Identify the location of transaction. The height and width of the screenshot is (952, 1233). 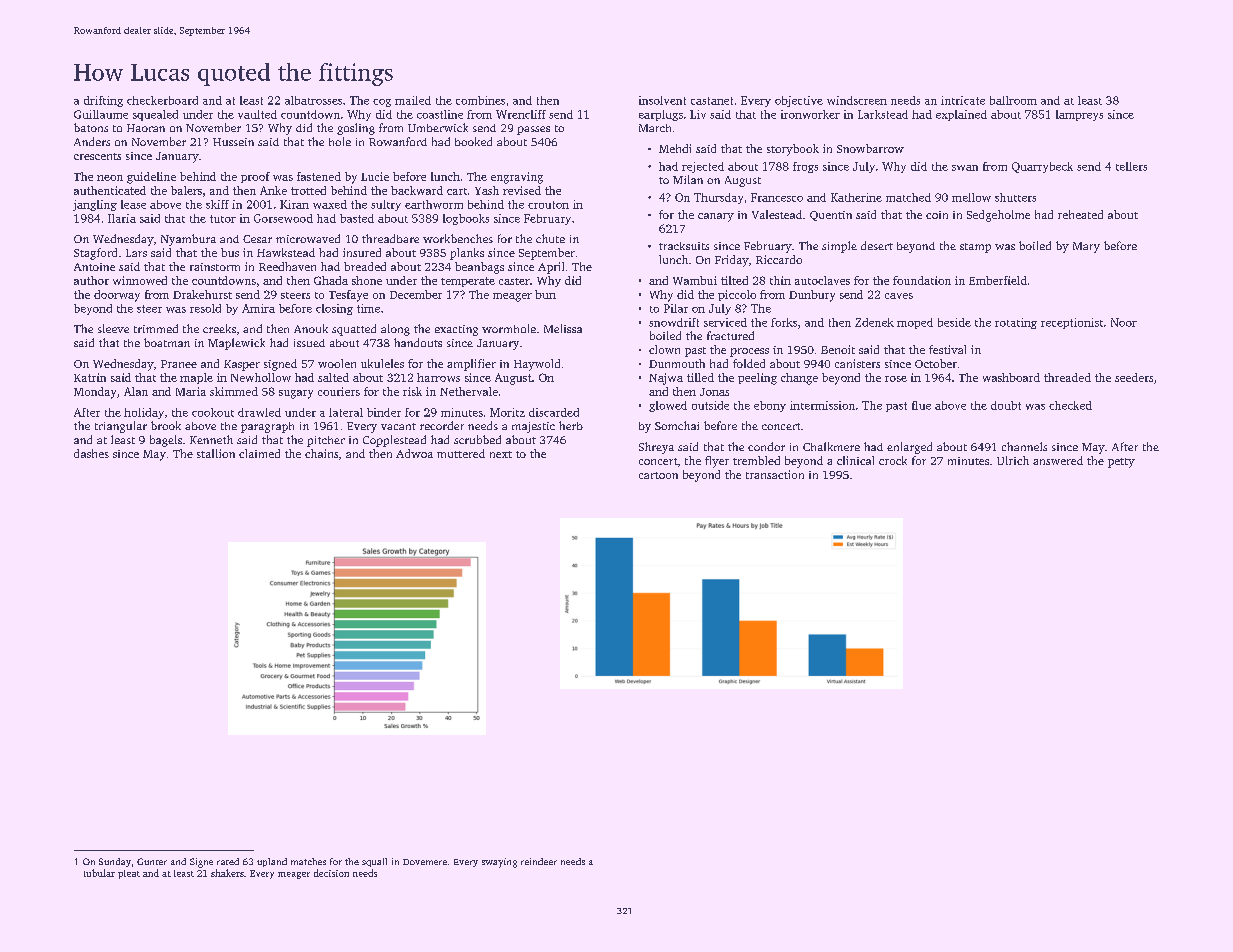
(775, 474).
